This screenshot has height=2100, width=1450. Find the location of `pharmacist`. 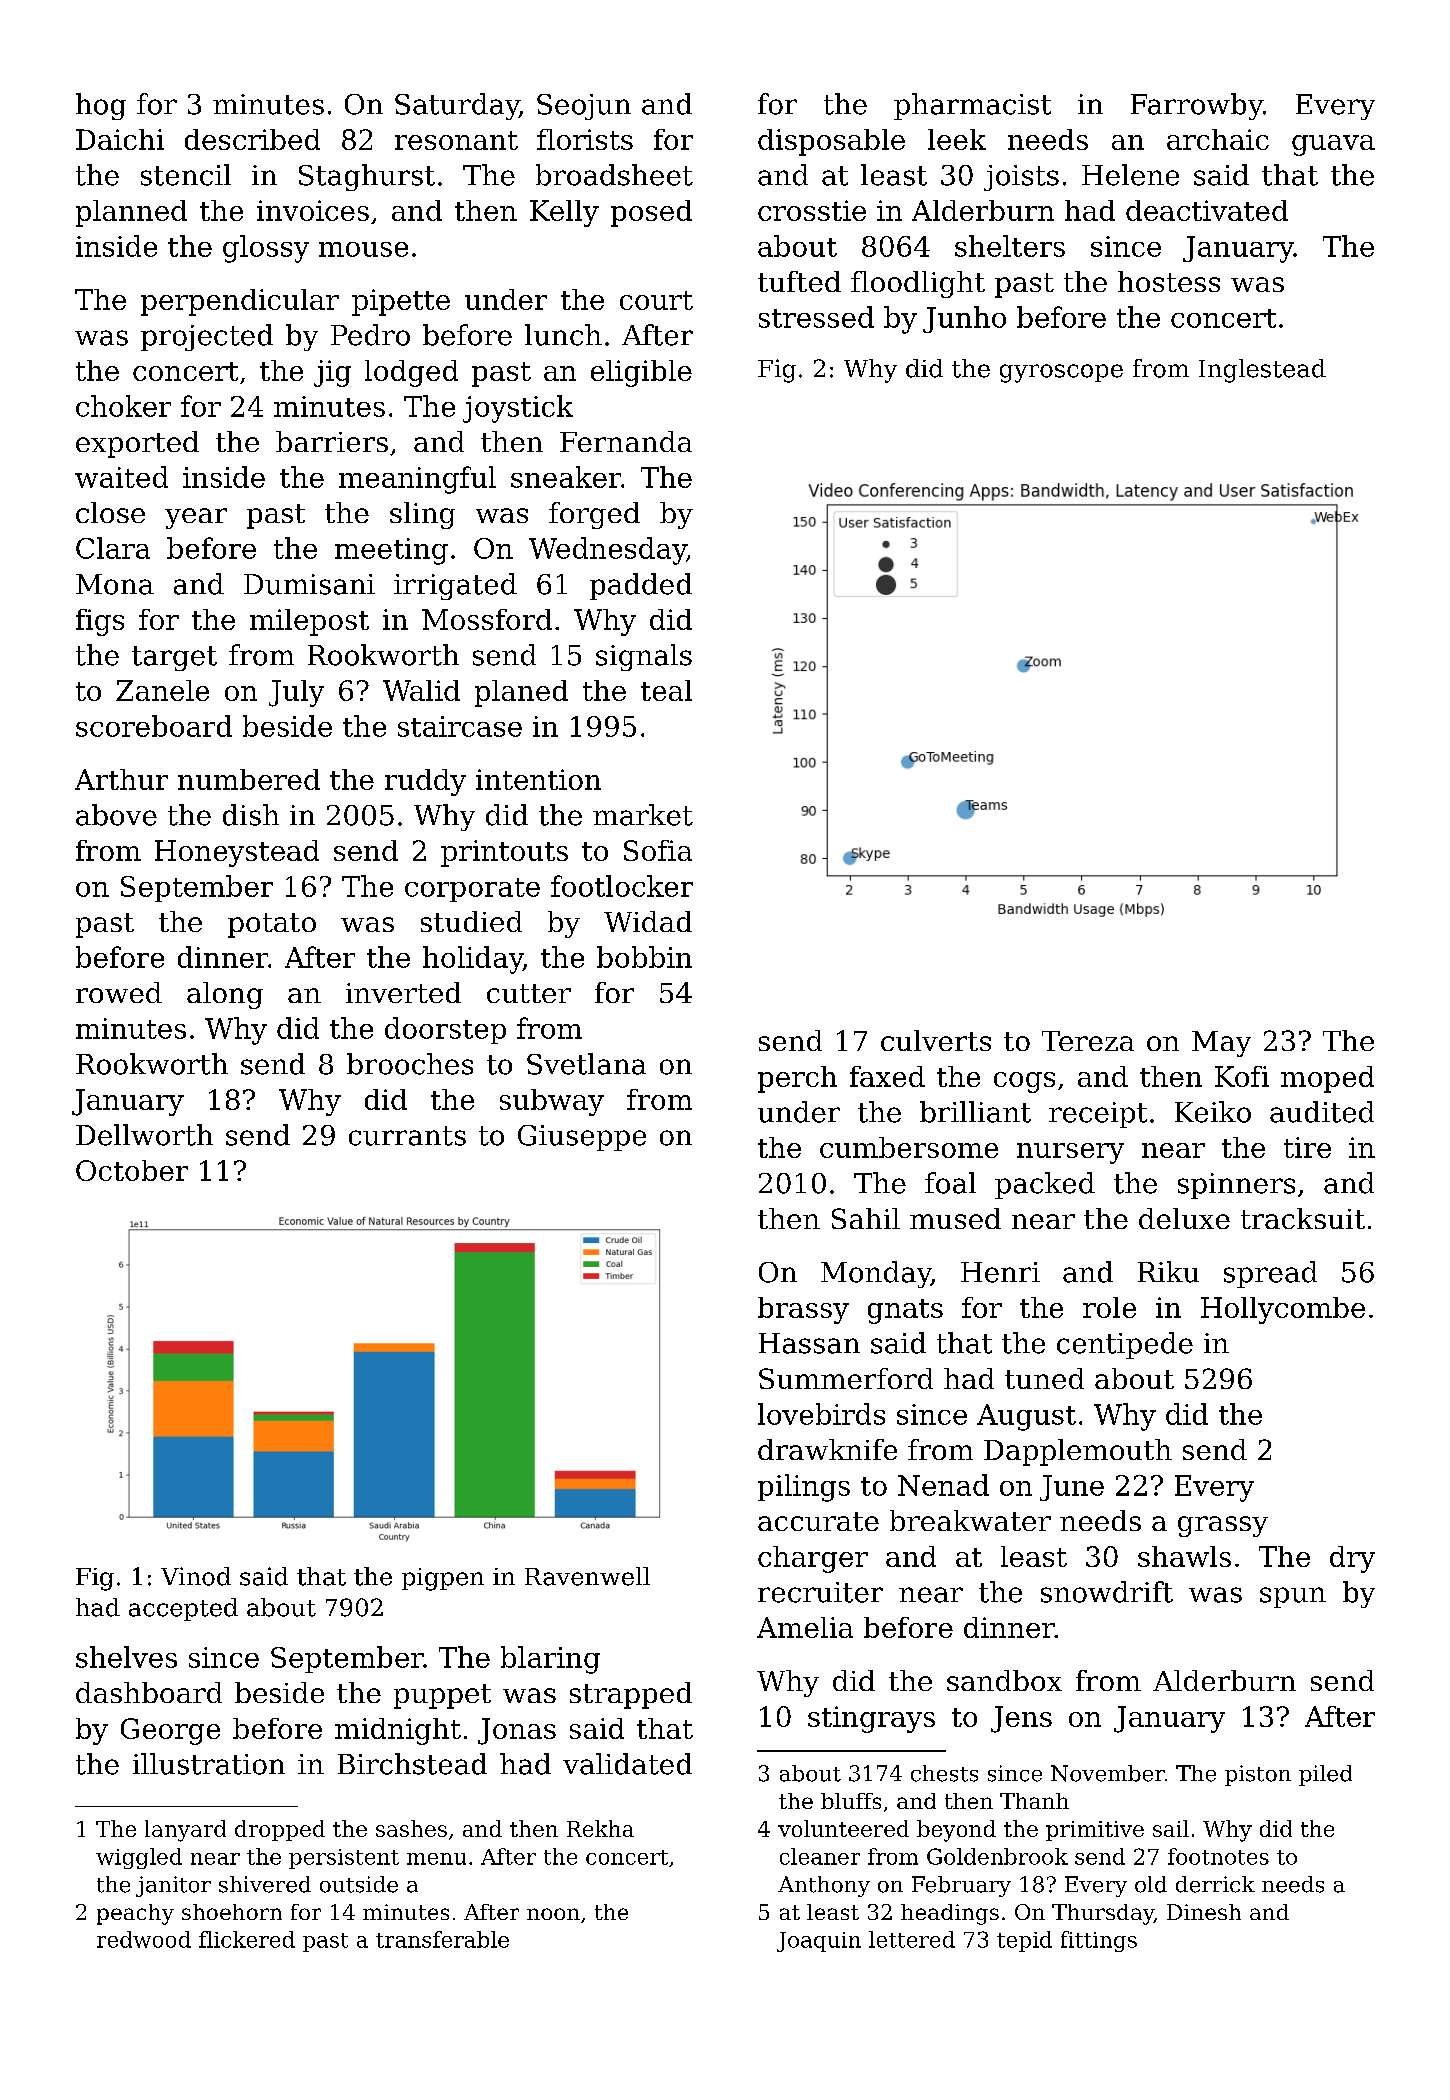

pharmacist is located at coordinates (972, 106).
